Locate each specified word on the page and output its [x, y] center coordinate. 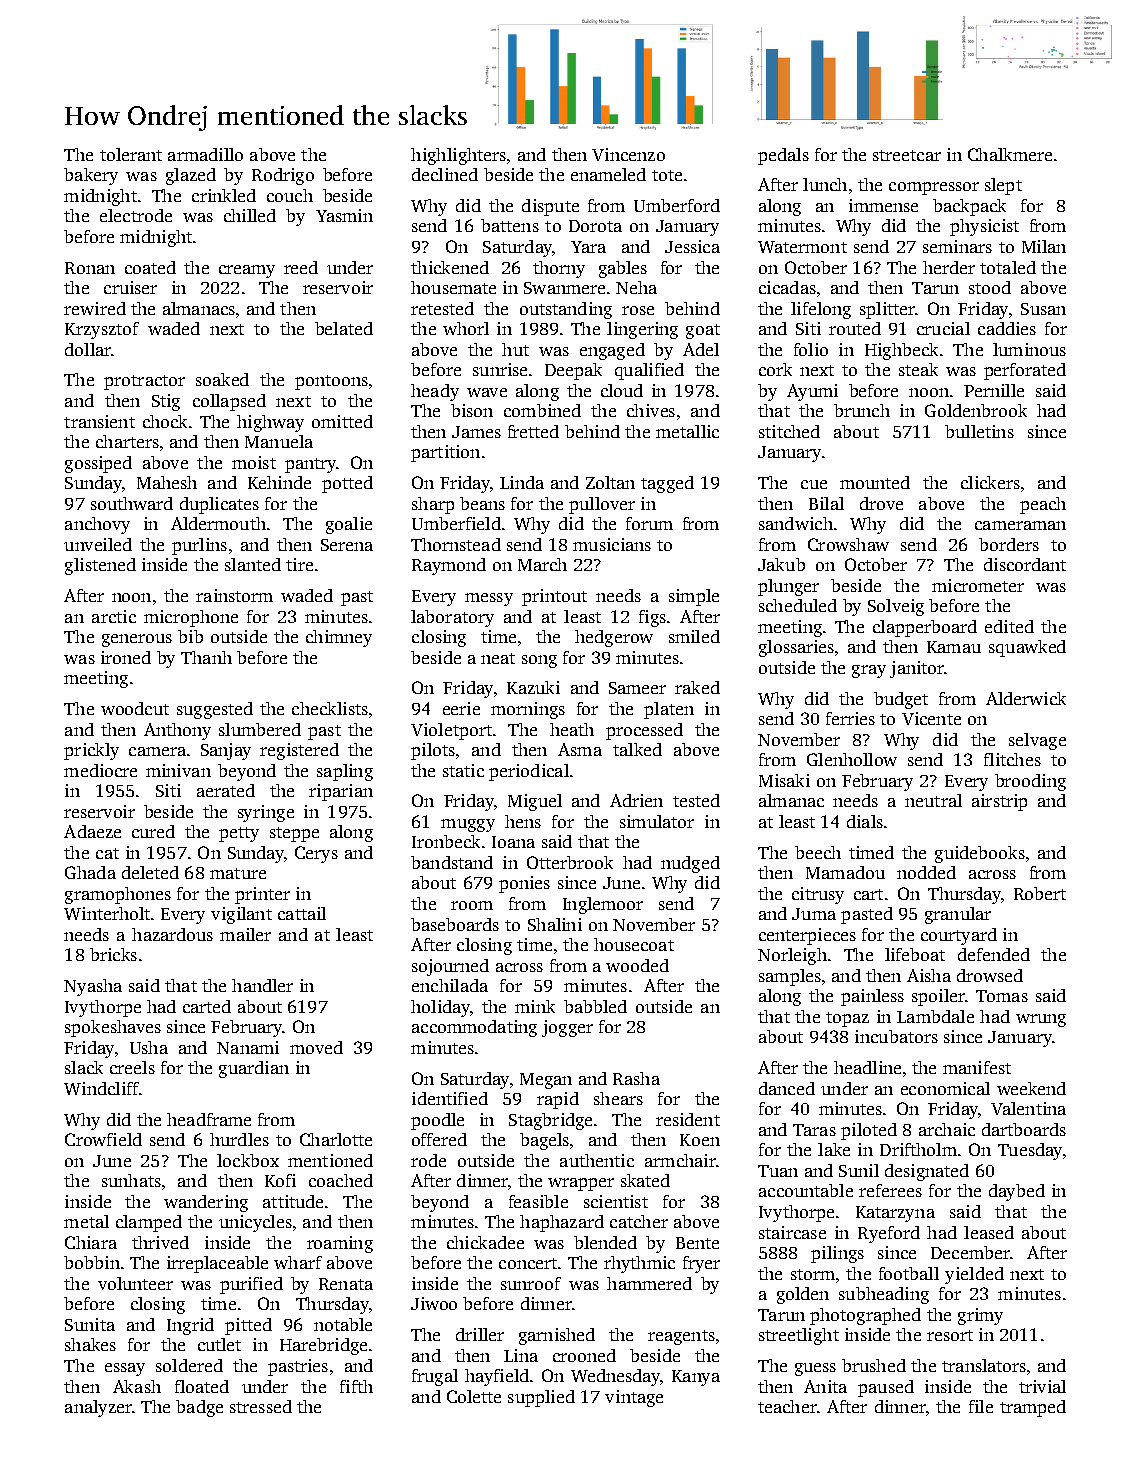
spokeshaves [113, 1028]
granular [958, 915]
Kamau [954, 647]
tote [667, 175]
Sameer [637, 688]
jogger [567, 1028]
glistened [100, 566]
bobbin [92, 1262]
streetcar [907, 155]
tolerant [131, 154]
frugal [435, 1377]
